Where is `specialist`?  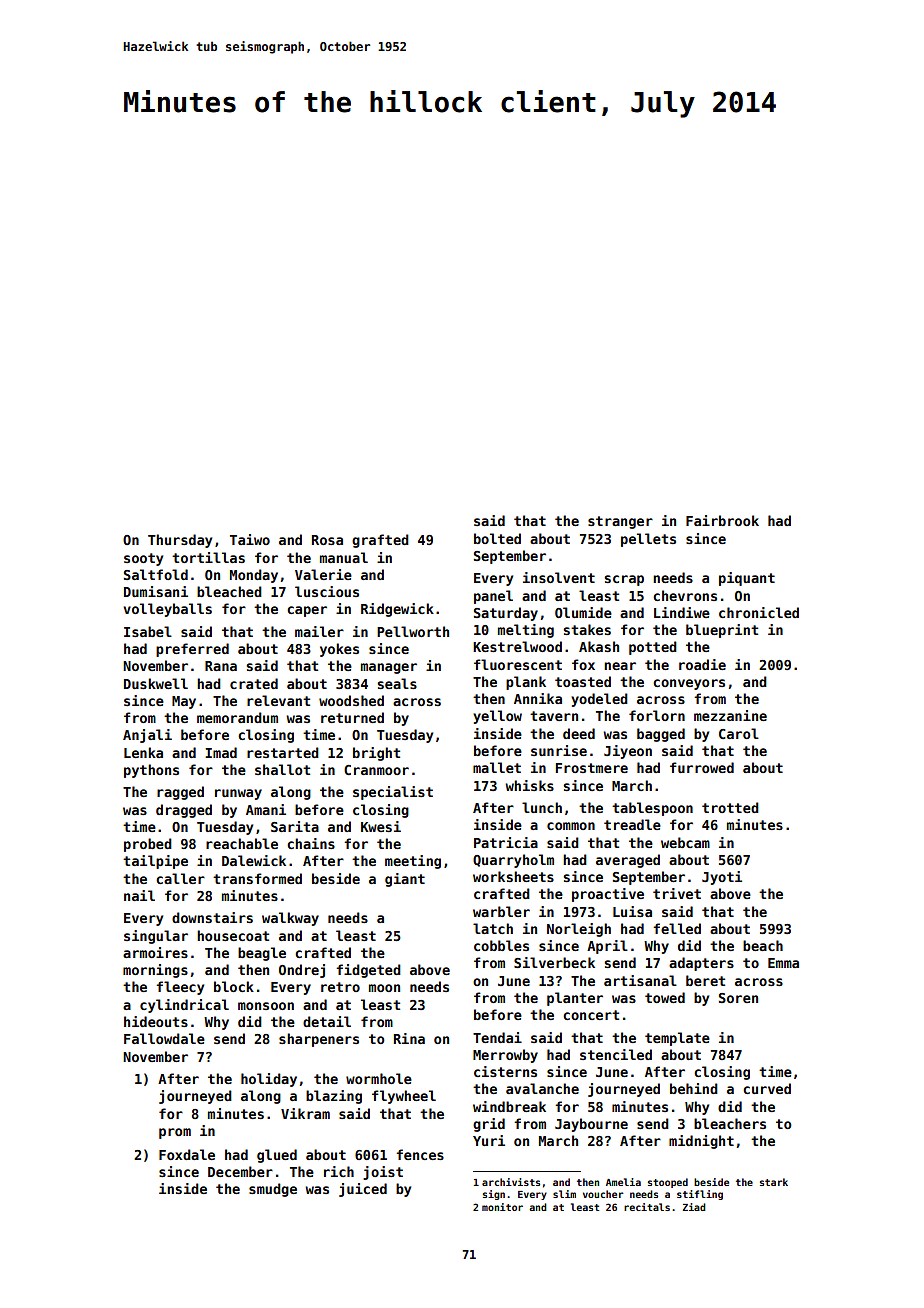
specialist is located at coordinates (393, 793).
